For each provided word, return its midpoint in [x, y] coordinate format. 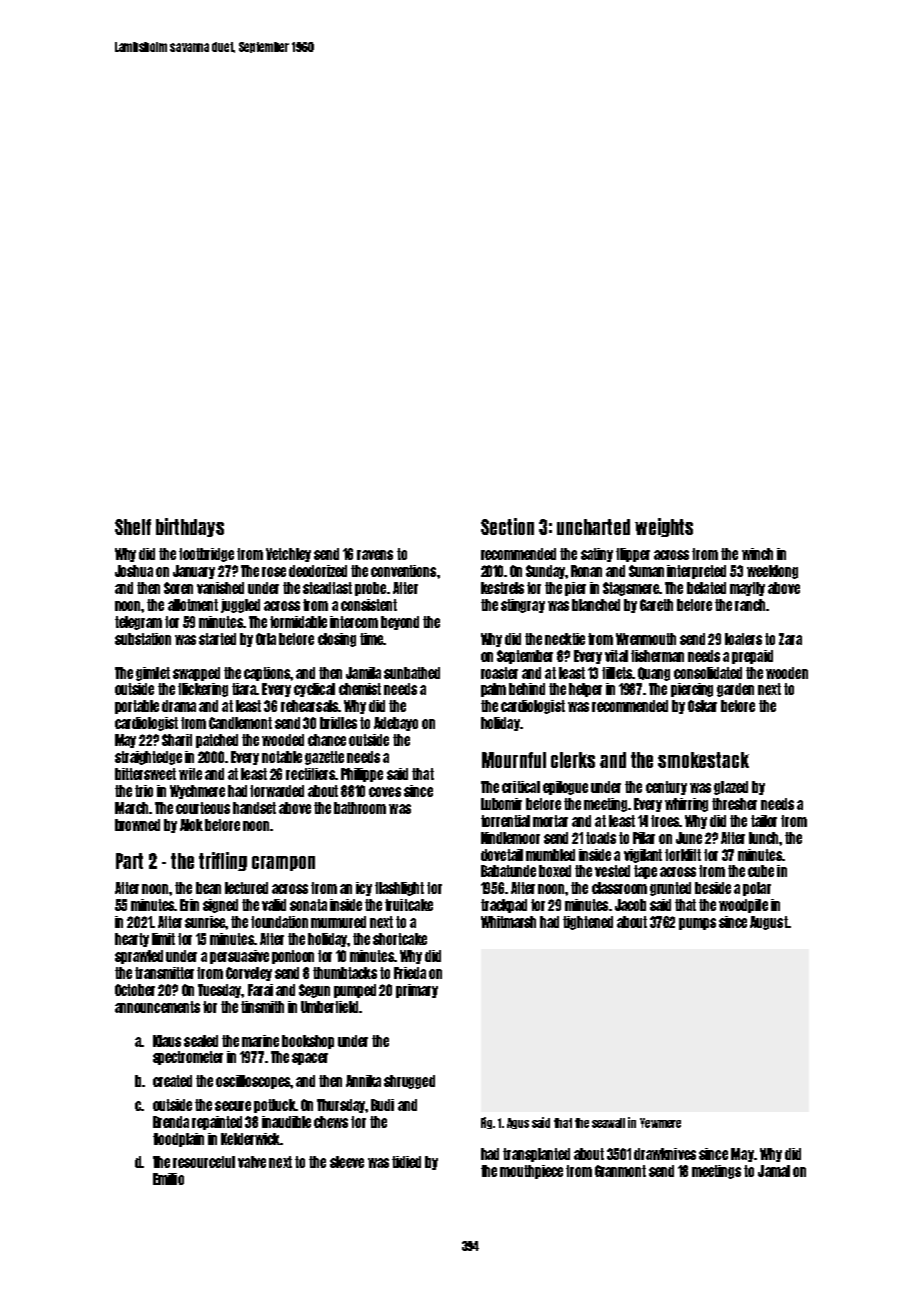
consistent [369, 605]
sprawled [139, 957]
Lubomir [501, 804]
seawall [608, 1123]
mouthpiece [531, 1172]
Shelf [133, 527]
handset [254, 808]
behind [527, 689]
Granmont [620, 1171]
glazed [731, 788]
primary [417, 991]
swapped [196, 674]
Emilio [168, 1179]
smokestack [703, 760]
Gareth [656, 605]
